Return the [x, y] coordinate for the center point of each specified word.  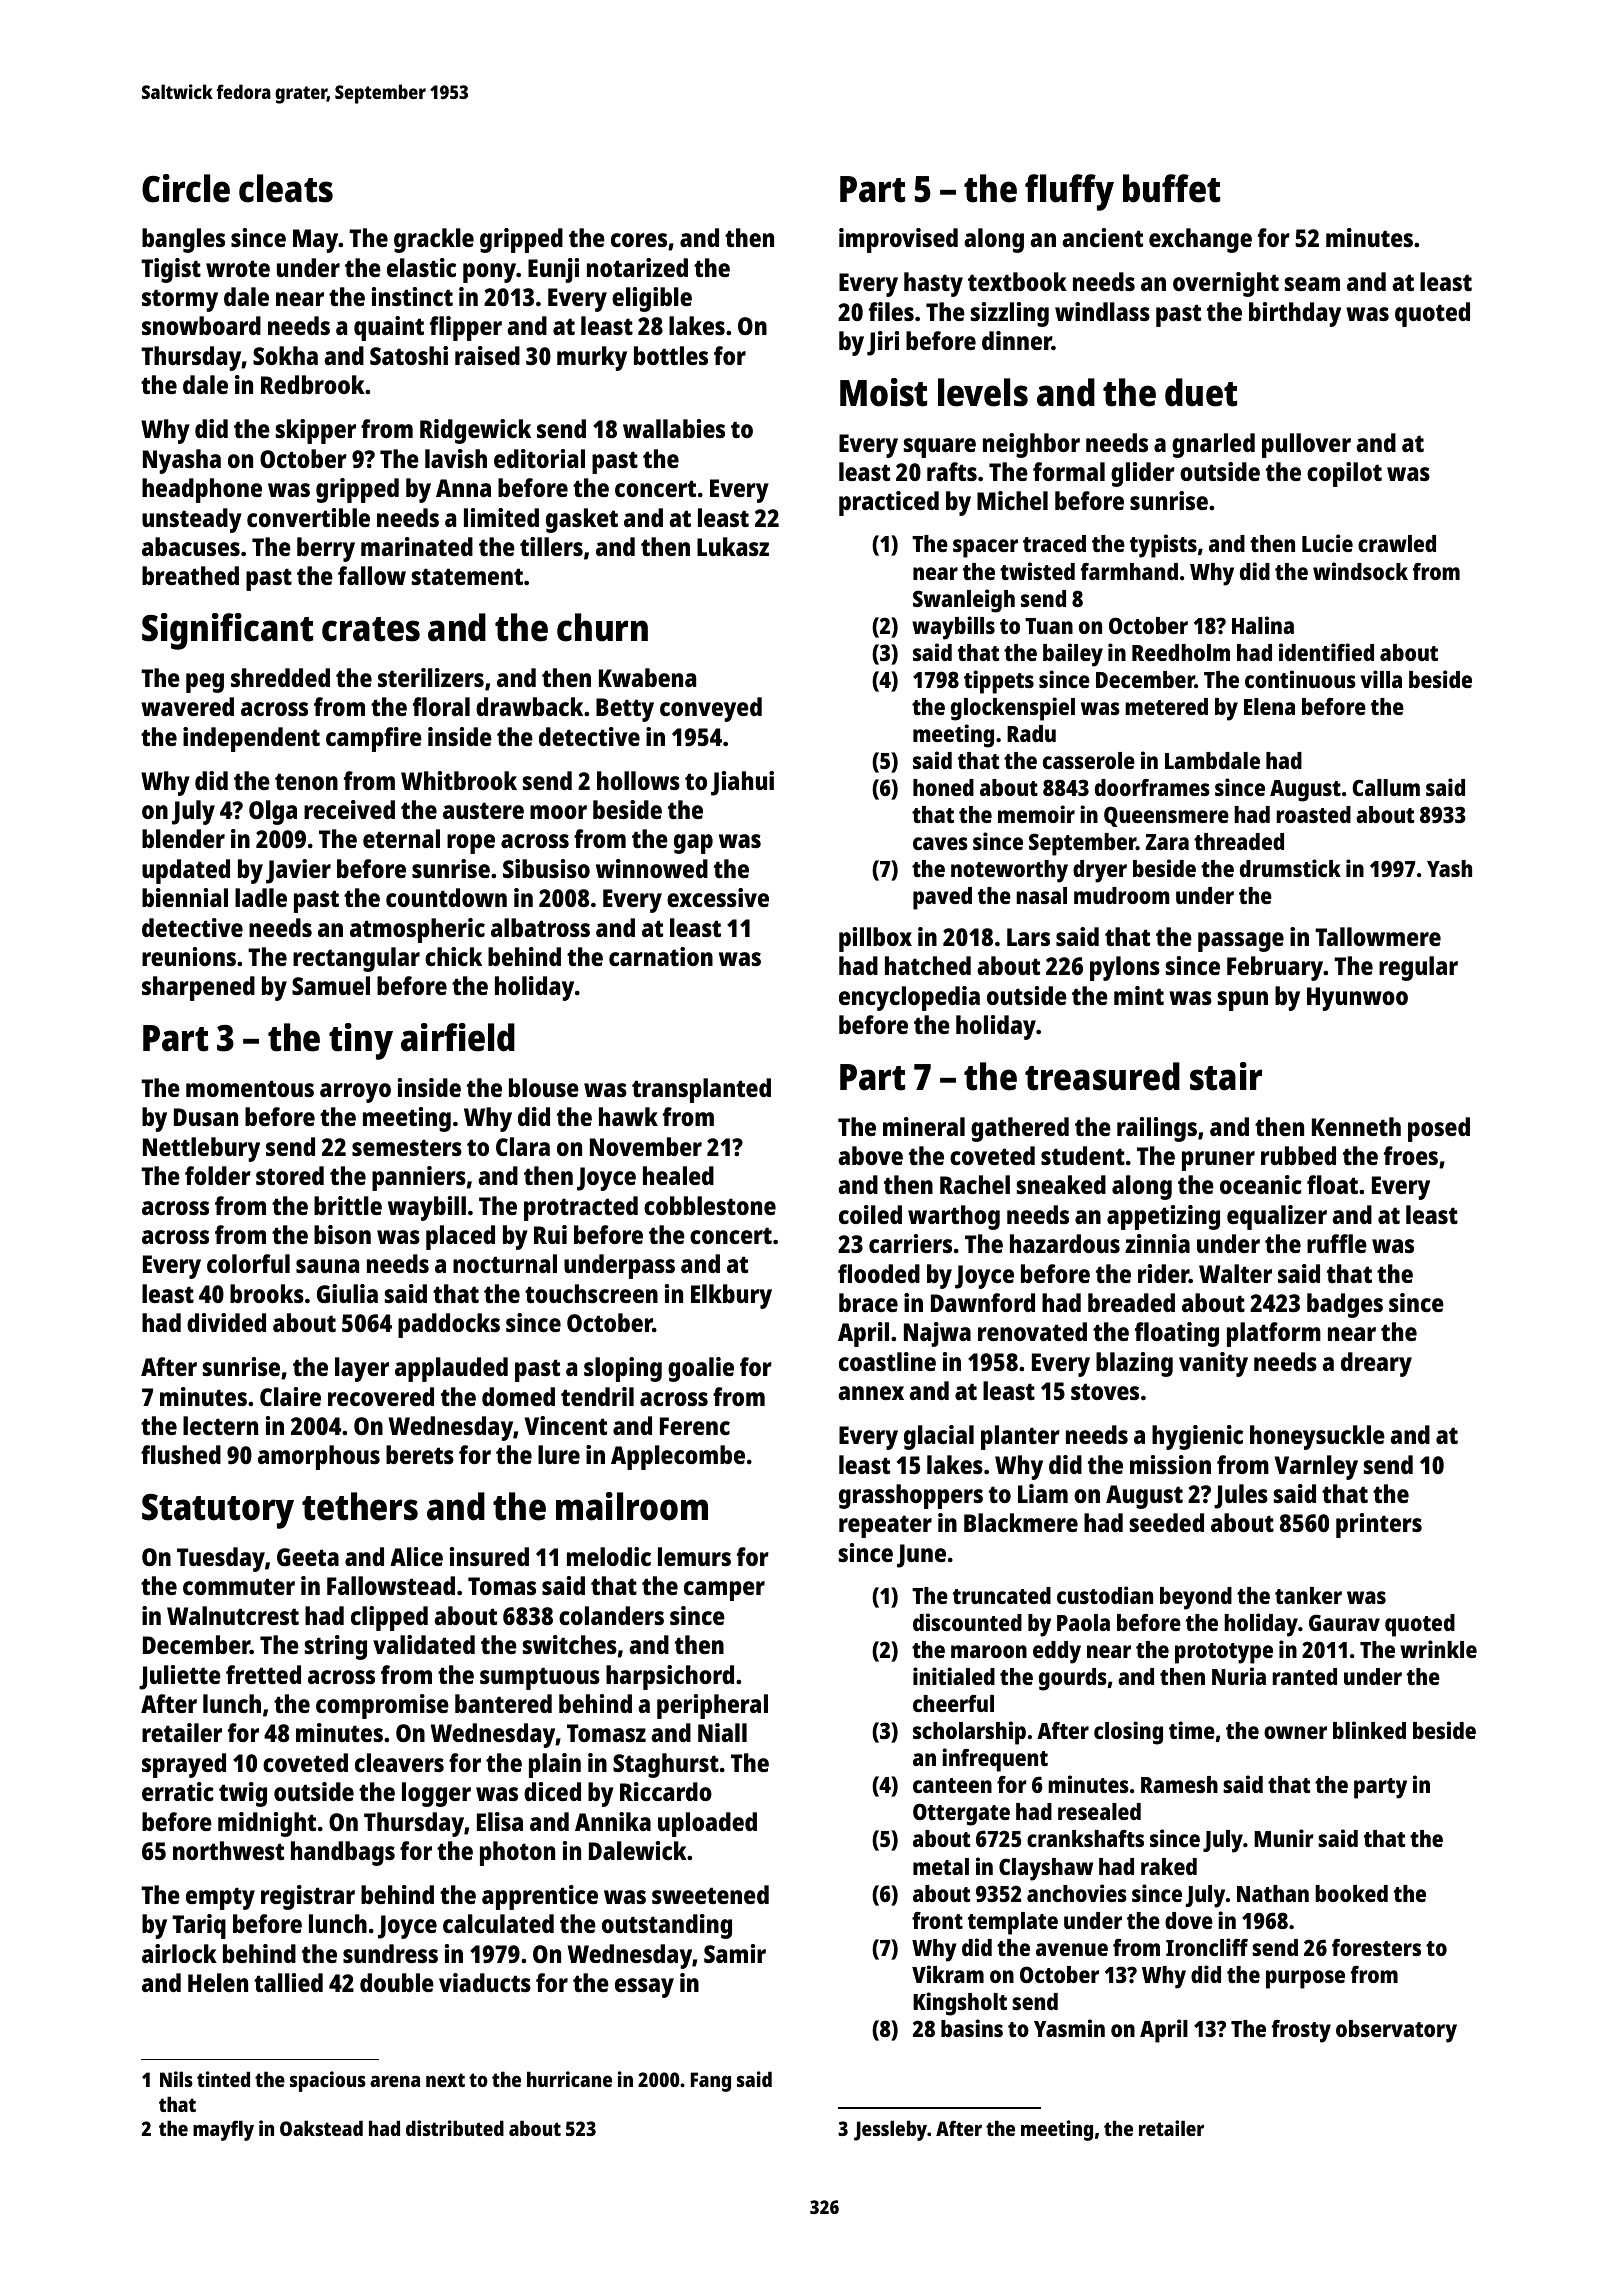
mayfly [223, 2130]
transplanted [701, 1090]
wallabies [674, 428]
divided [226, 1322]
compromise [382, 1706]
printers [1379, 1525]
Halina [1263, 625]
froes [1411, 1155]
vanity [1213, 1364]
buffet [1171, 188]
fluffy [1069, 192]
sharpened [198, 988]
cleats [286, 188]
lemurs [694, 1556]
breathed [190, 575]
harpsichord [670, 1677]
